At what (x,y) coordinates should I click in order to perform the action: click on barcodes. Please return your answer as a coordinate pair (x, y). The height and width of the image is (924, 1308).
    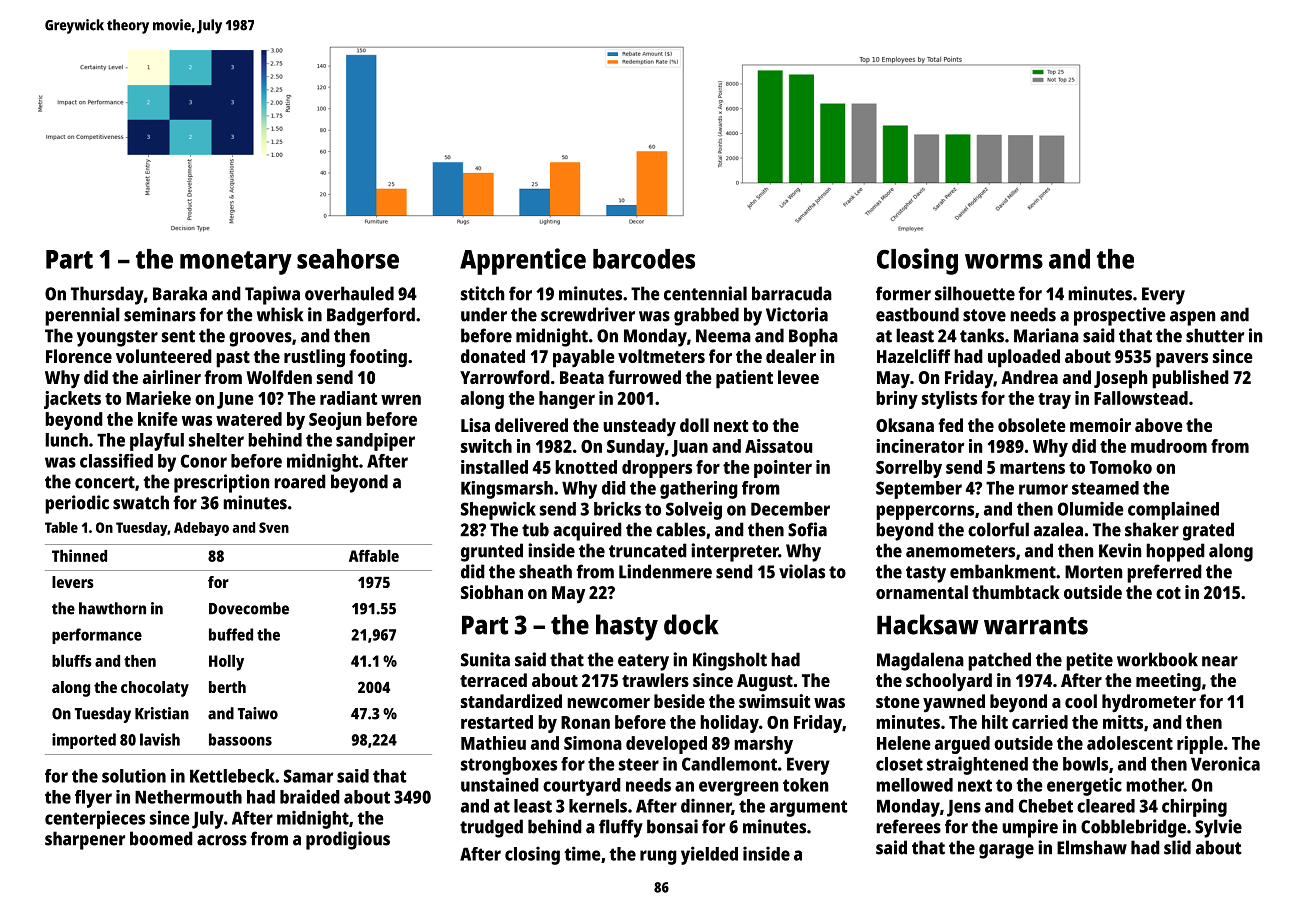
    Looking at the image, I should click on (644, 259).
